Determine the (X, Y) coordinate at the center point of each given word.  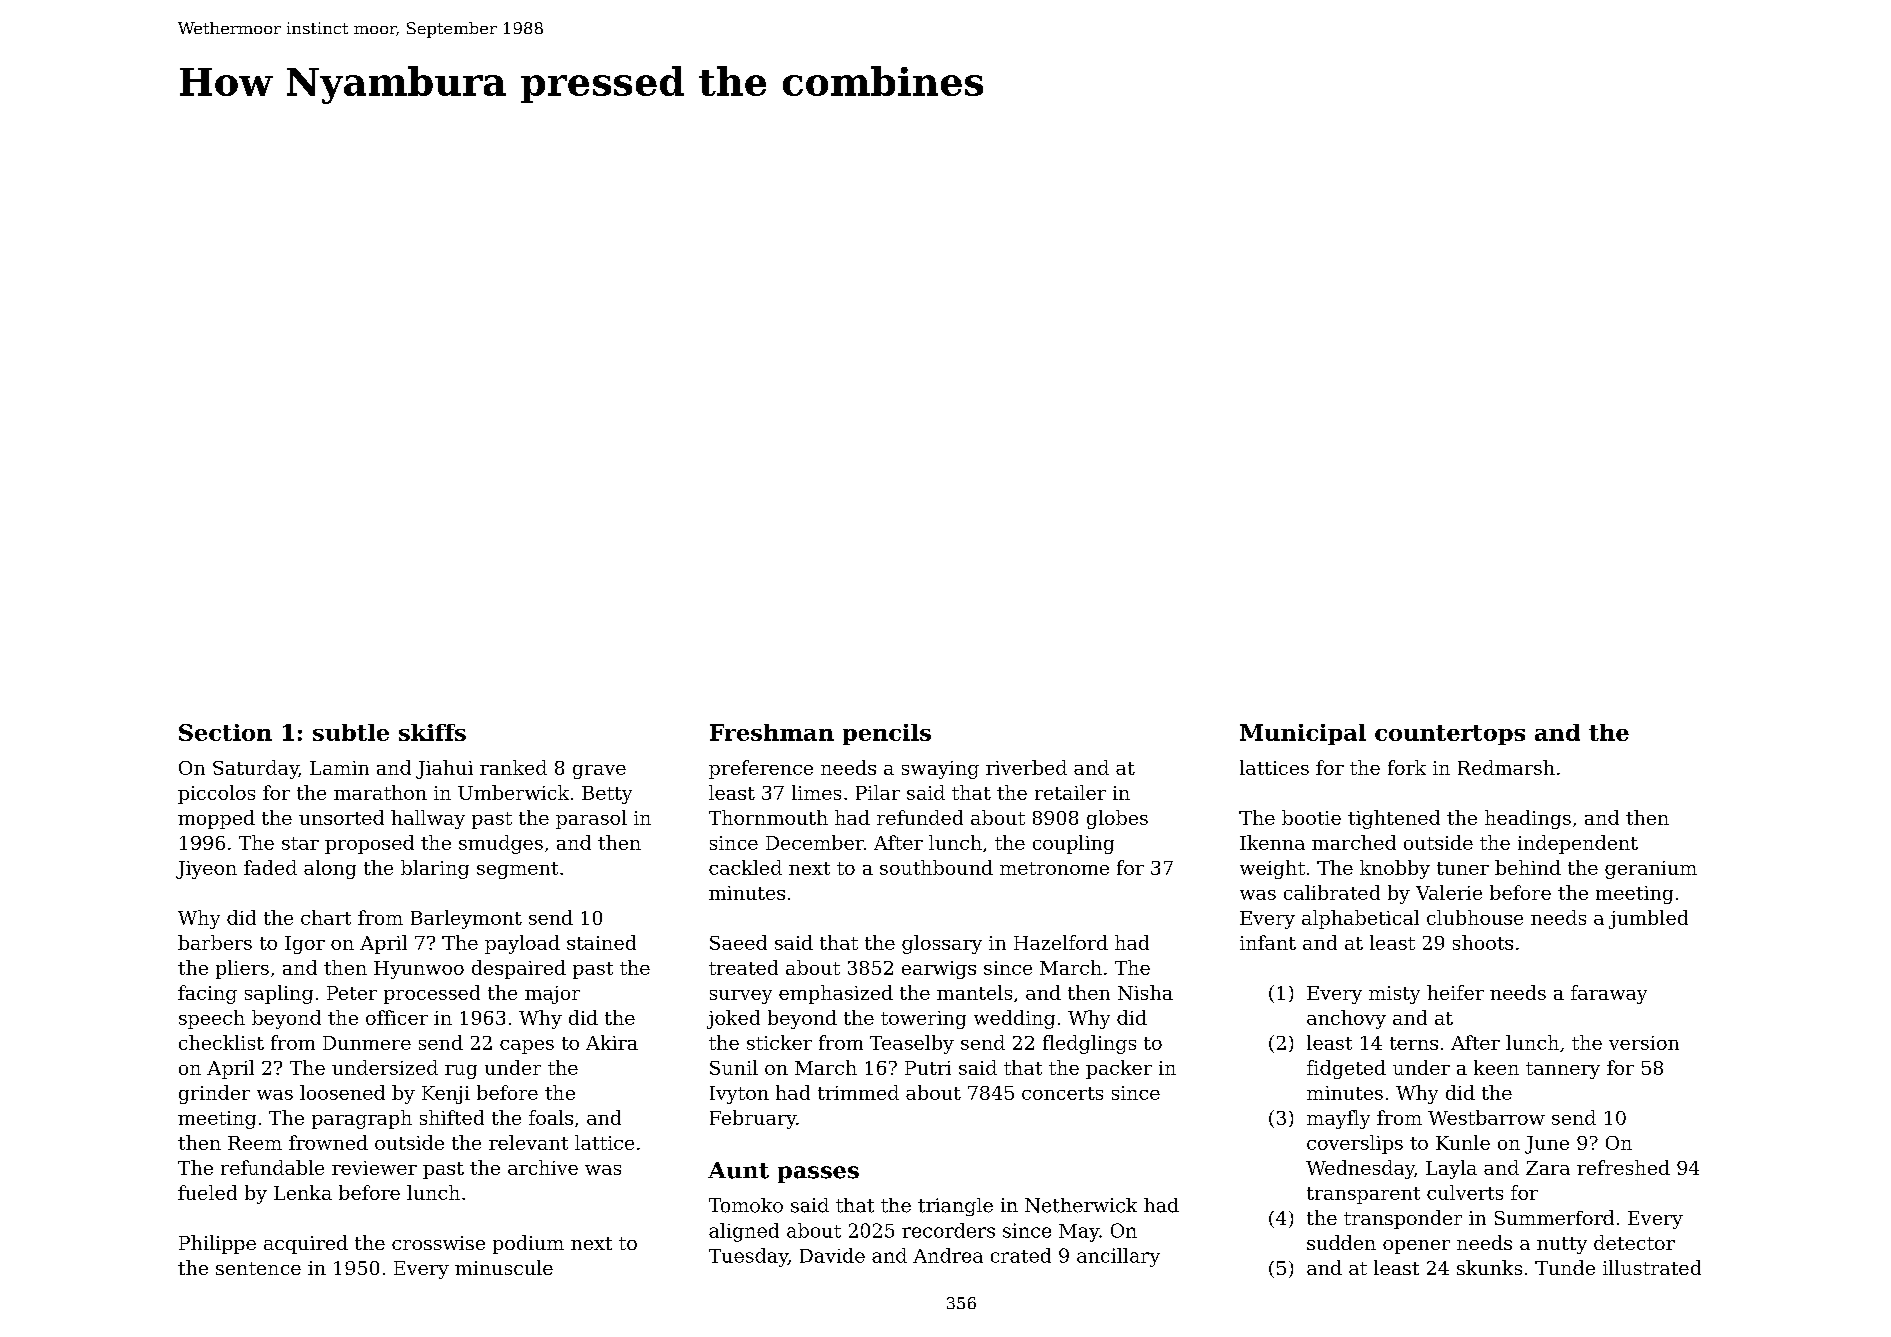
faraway (1609, 994)
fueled (207, 1192)
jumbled (1648, 919)
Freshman (772, 732)
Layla (1451, 1169)
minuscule (504, 1267)
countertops (1450, 735)
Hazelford (1061, 942)
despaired (519, 969)
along (330, 869)
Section (225, 732)
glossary (942, 944)
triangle (955, 1207)
